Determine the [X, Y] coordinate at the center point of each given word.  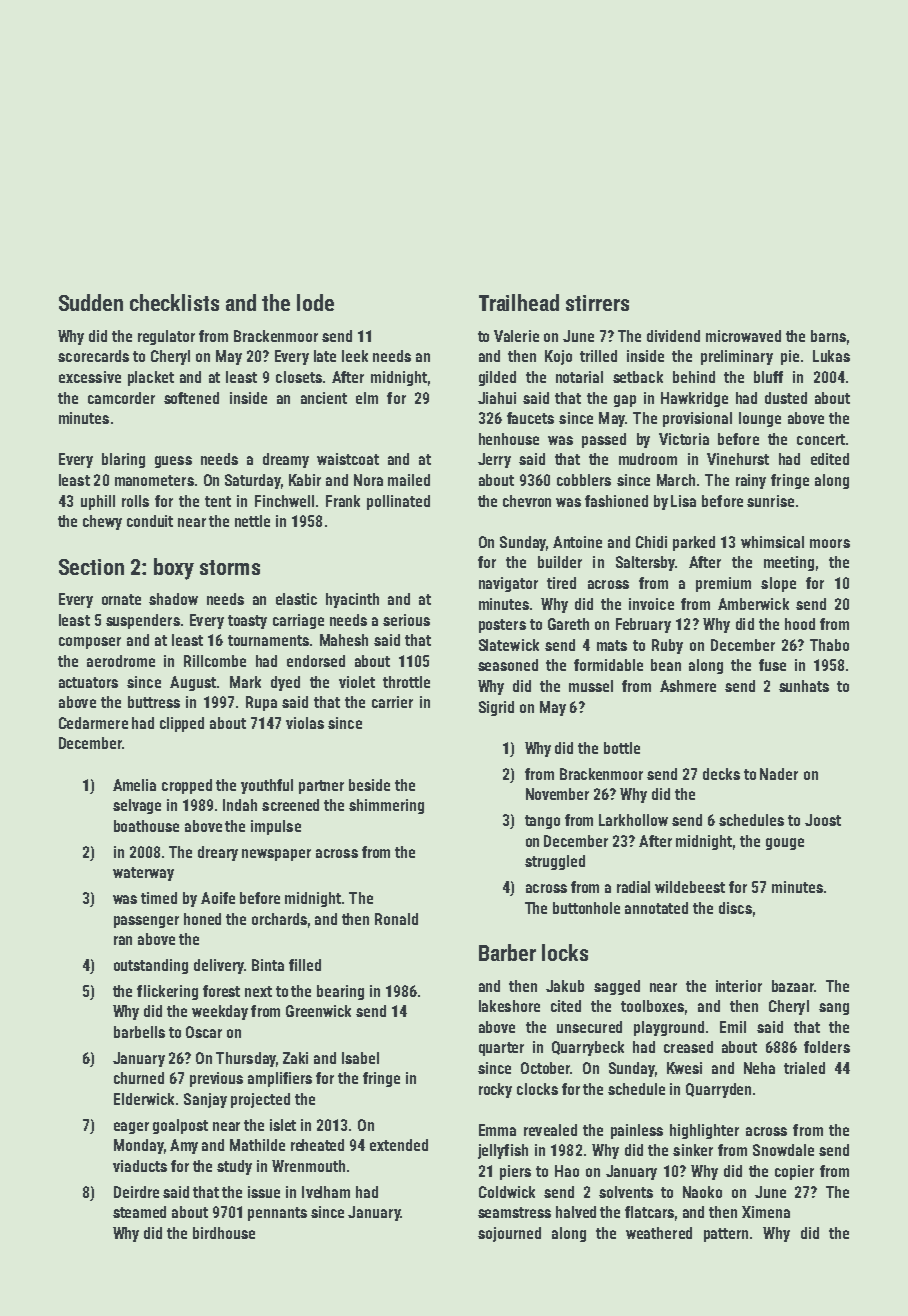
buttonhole [586, 908]
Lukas [831, 356]
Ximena [766, 1212]
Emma [497, 1130]
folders [827, 1047]
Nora [368, 480]
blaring [123, 460]
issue [264, 1192]
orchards [279, 919]
